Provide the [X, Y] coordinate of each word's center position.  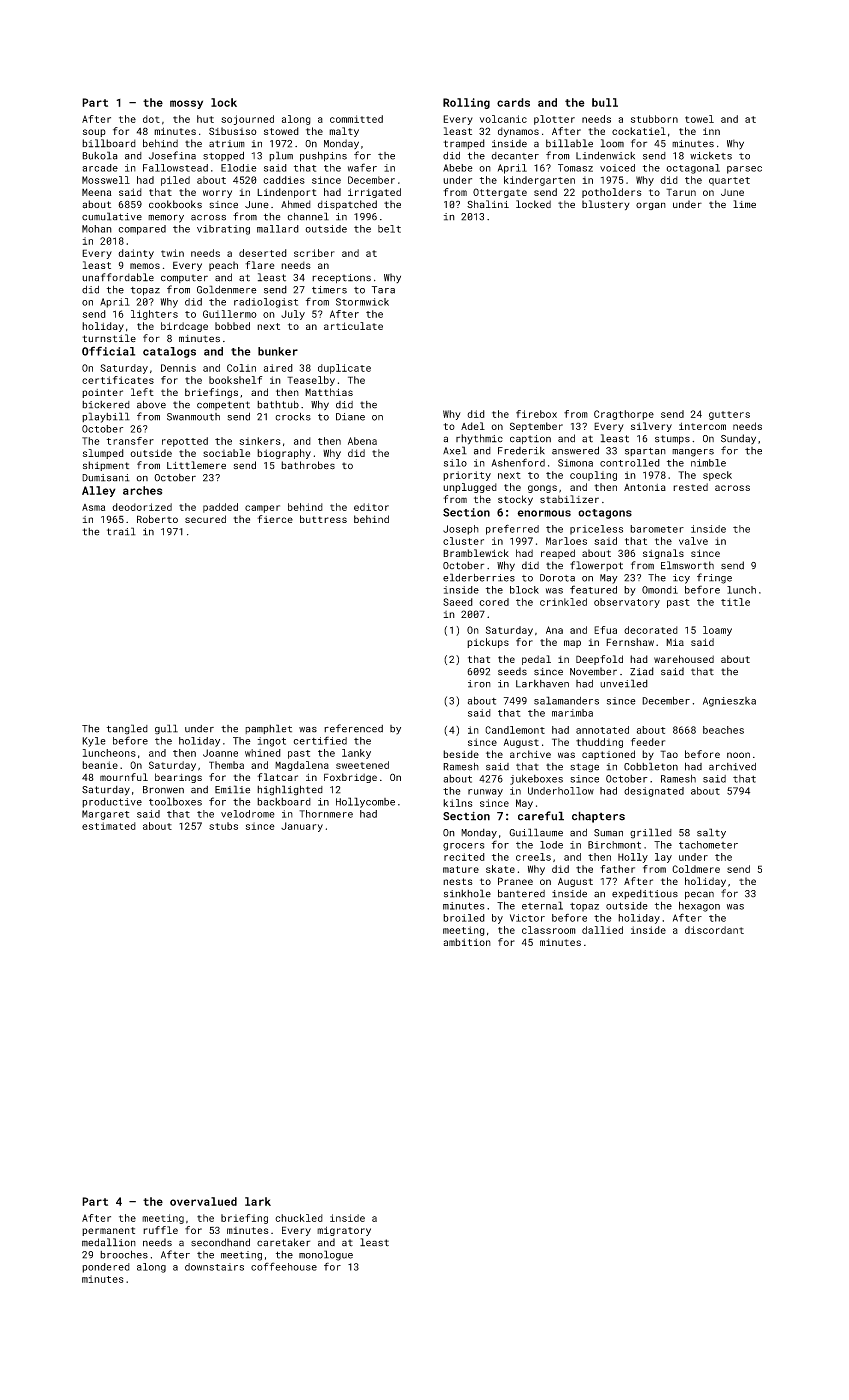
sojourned [247, 120]
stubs [223, 826]
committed [356, 119]
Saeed [458, 602]
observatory [627, 603]
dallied [602, 930]
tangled [127, 729]
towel [699, 119]
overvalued [203, 1201]
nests [458, 881]
